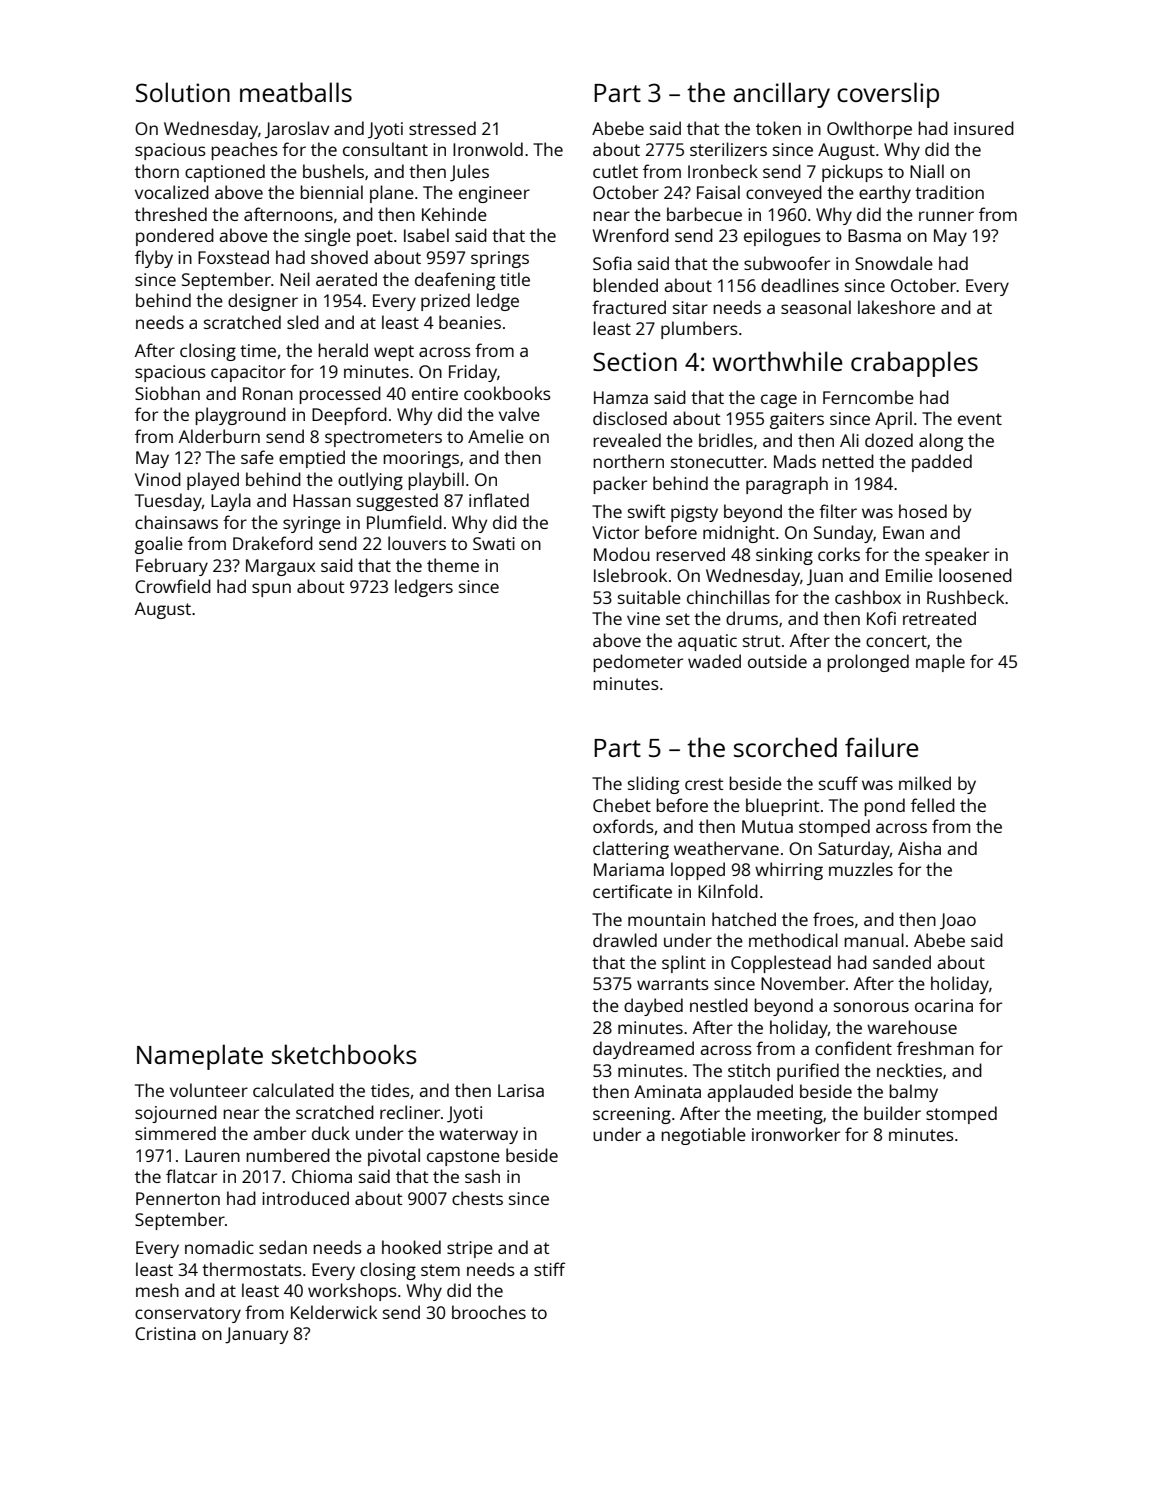 The height and width of the screenshot is (1499, 1158). Describe the element at coordinates (946, 216) in the screenshot. I see `runner` at that location.
